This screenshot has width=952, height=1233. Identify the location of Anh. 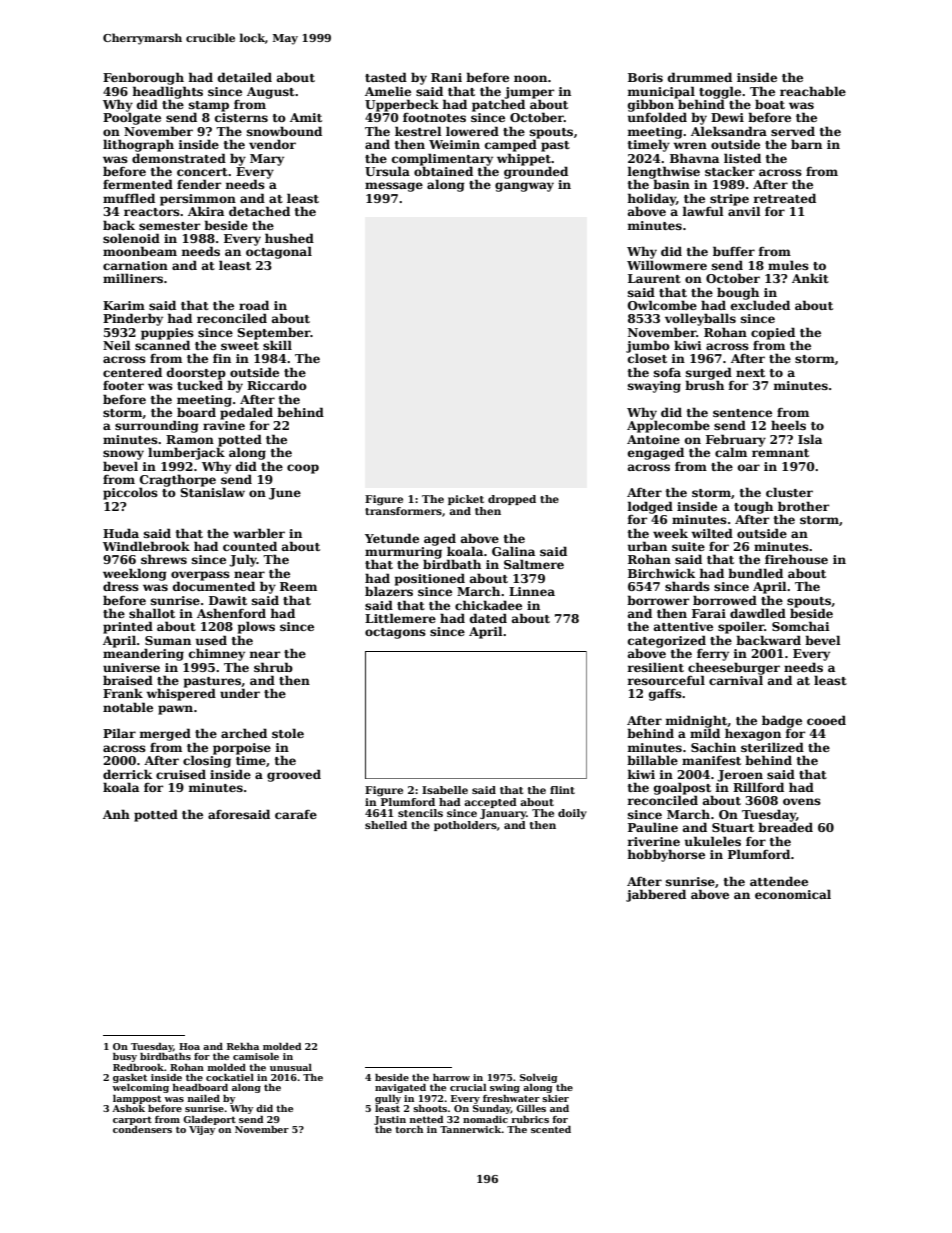
(116, 814).
